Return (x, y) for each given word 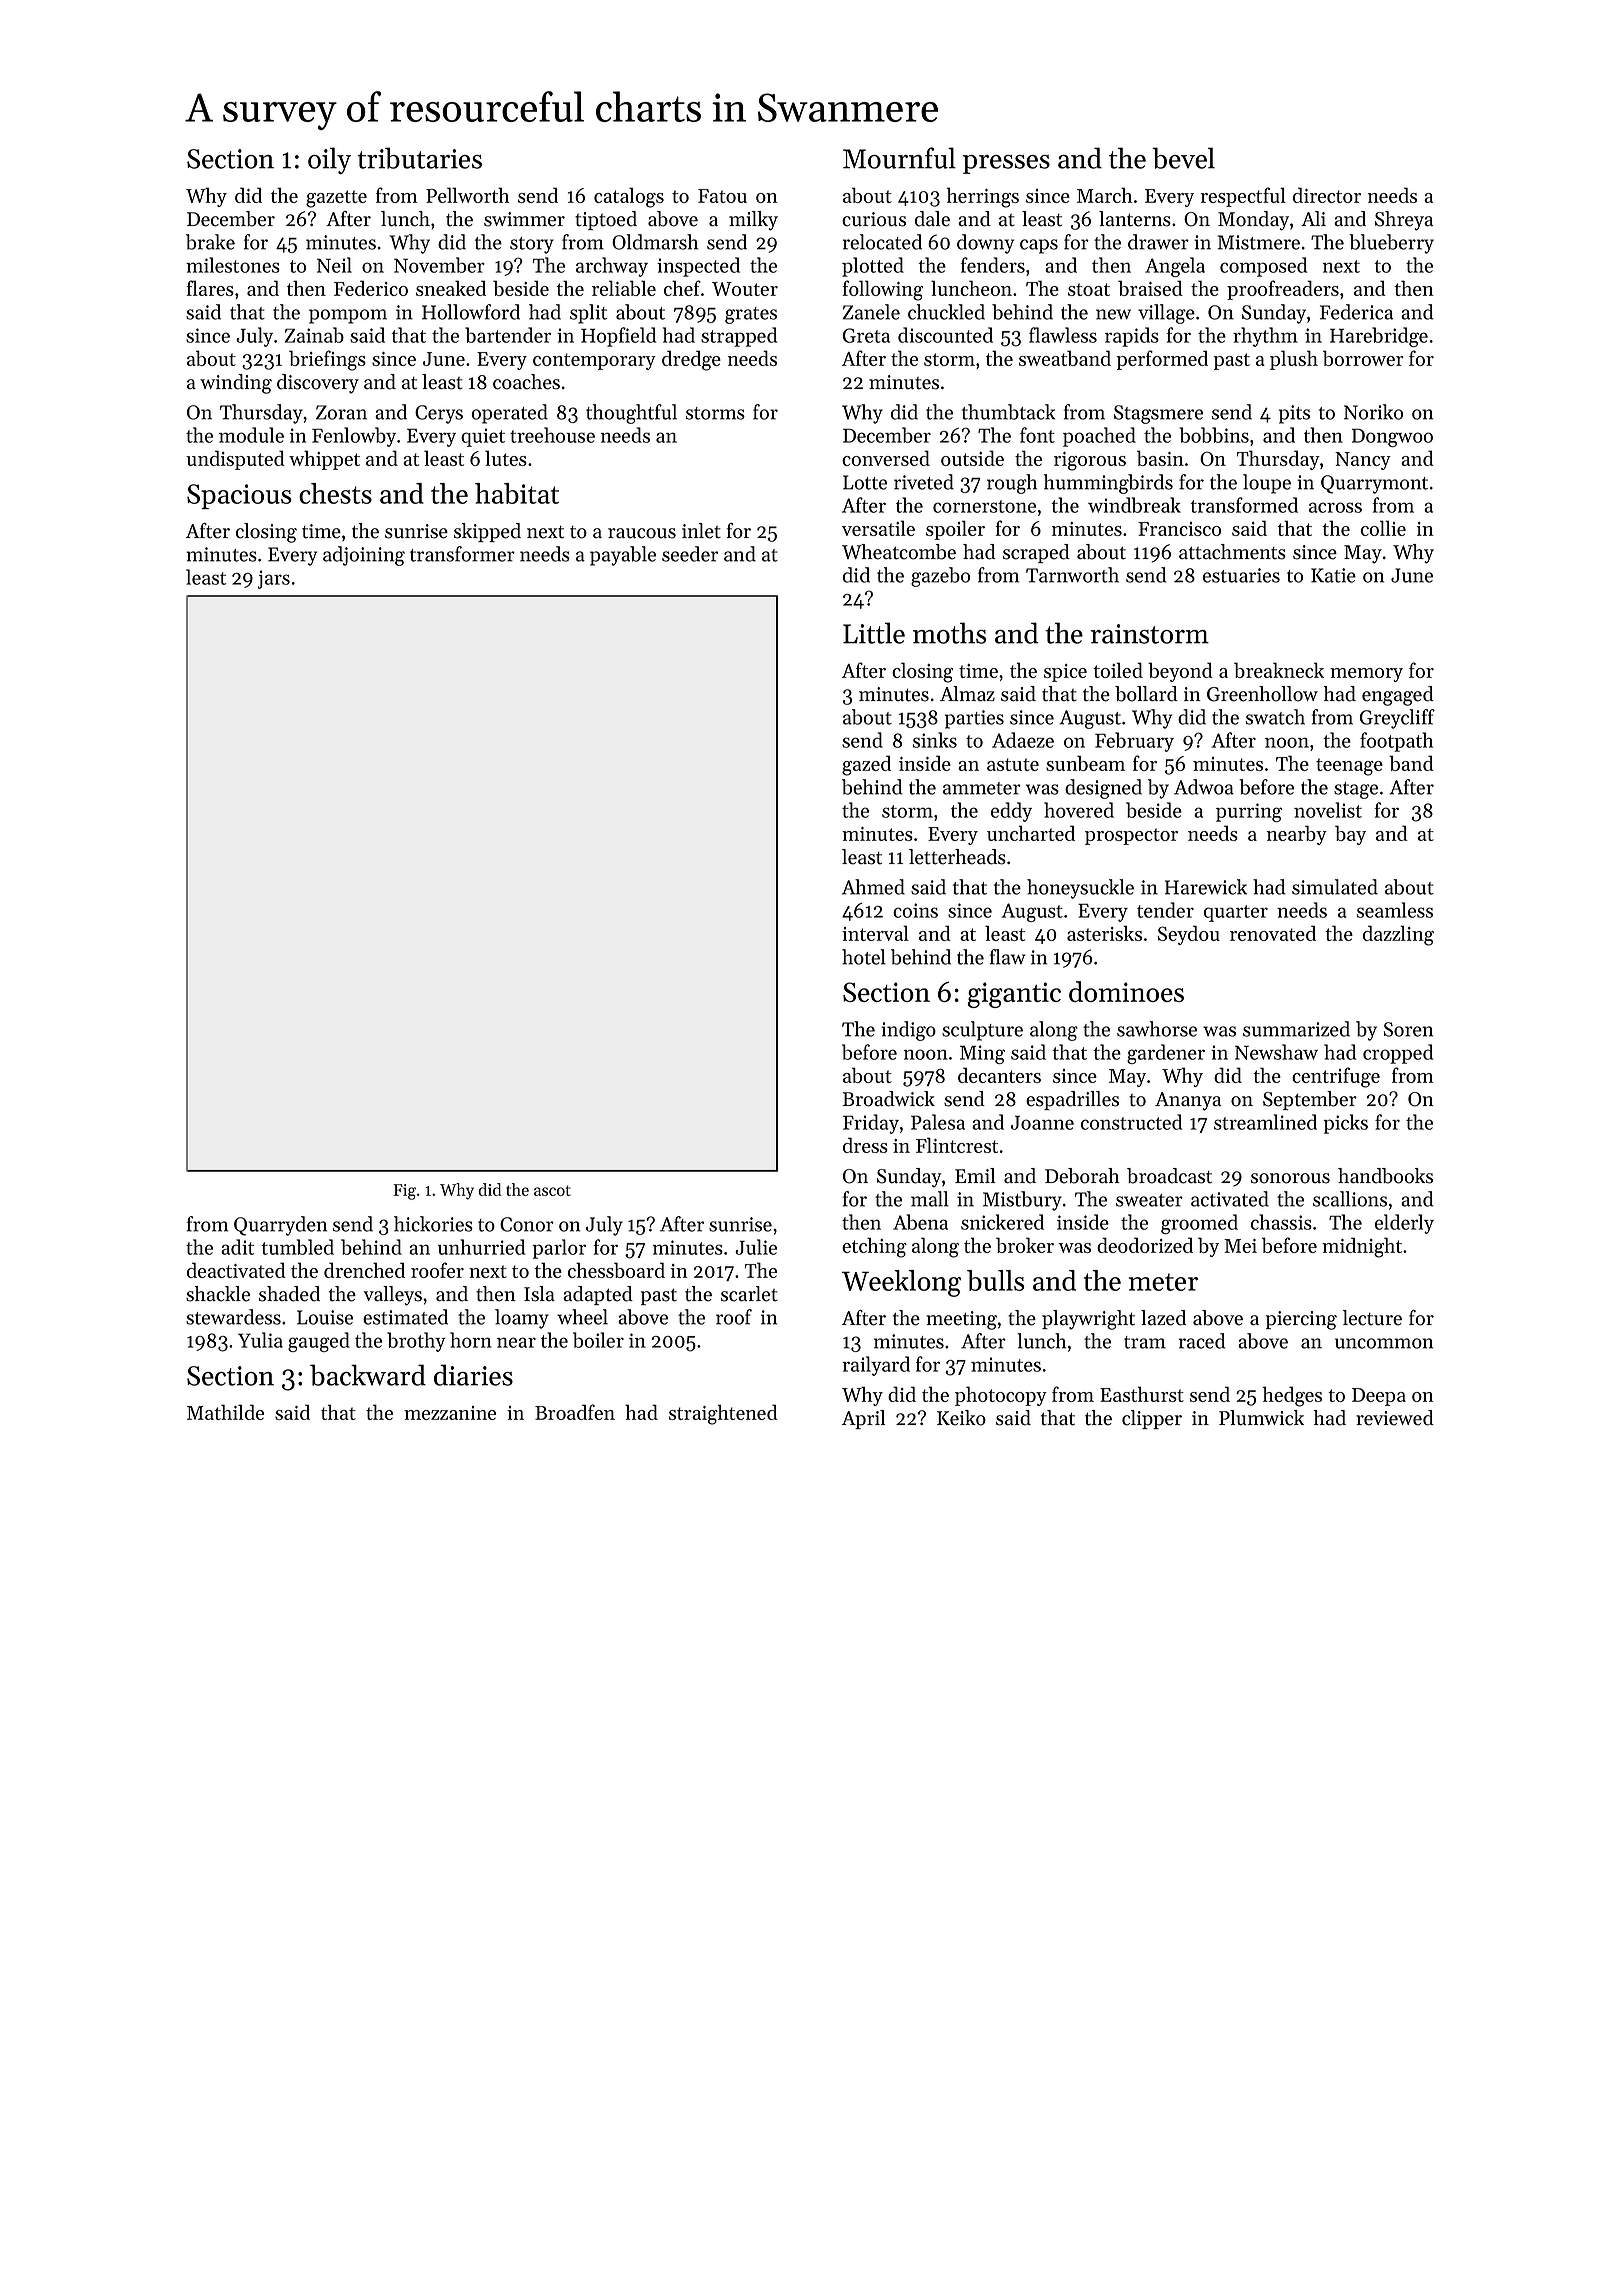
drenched (364, 1270)
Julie (756, 1247)
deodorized (1145, 1245)
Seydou (1189, 935)
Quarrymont (1374, 484)
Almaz (967, 693)
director (1327, 195)
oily (329, 160)
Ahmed (873, 887)
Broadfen (575, 1412)
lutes (506, 458)
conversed (886, 458)
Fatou (722, 196)
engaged (1398, 696)
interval (875, 933)
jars (274, 579)
